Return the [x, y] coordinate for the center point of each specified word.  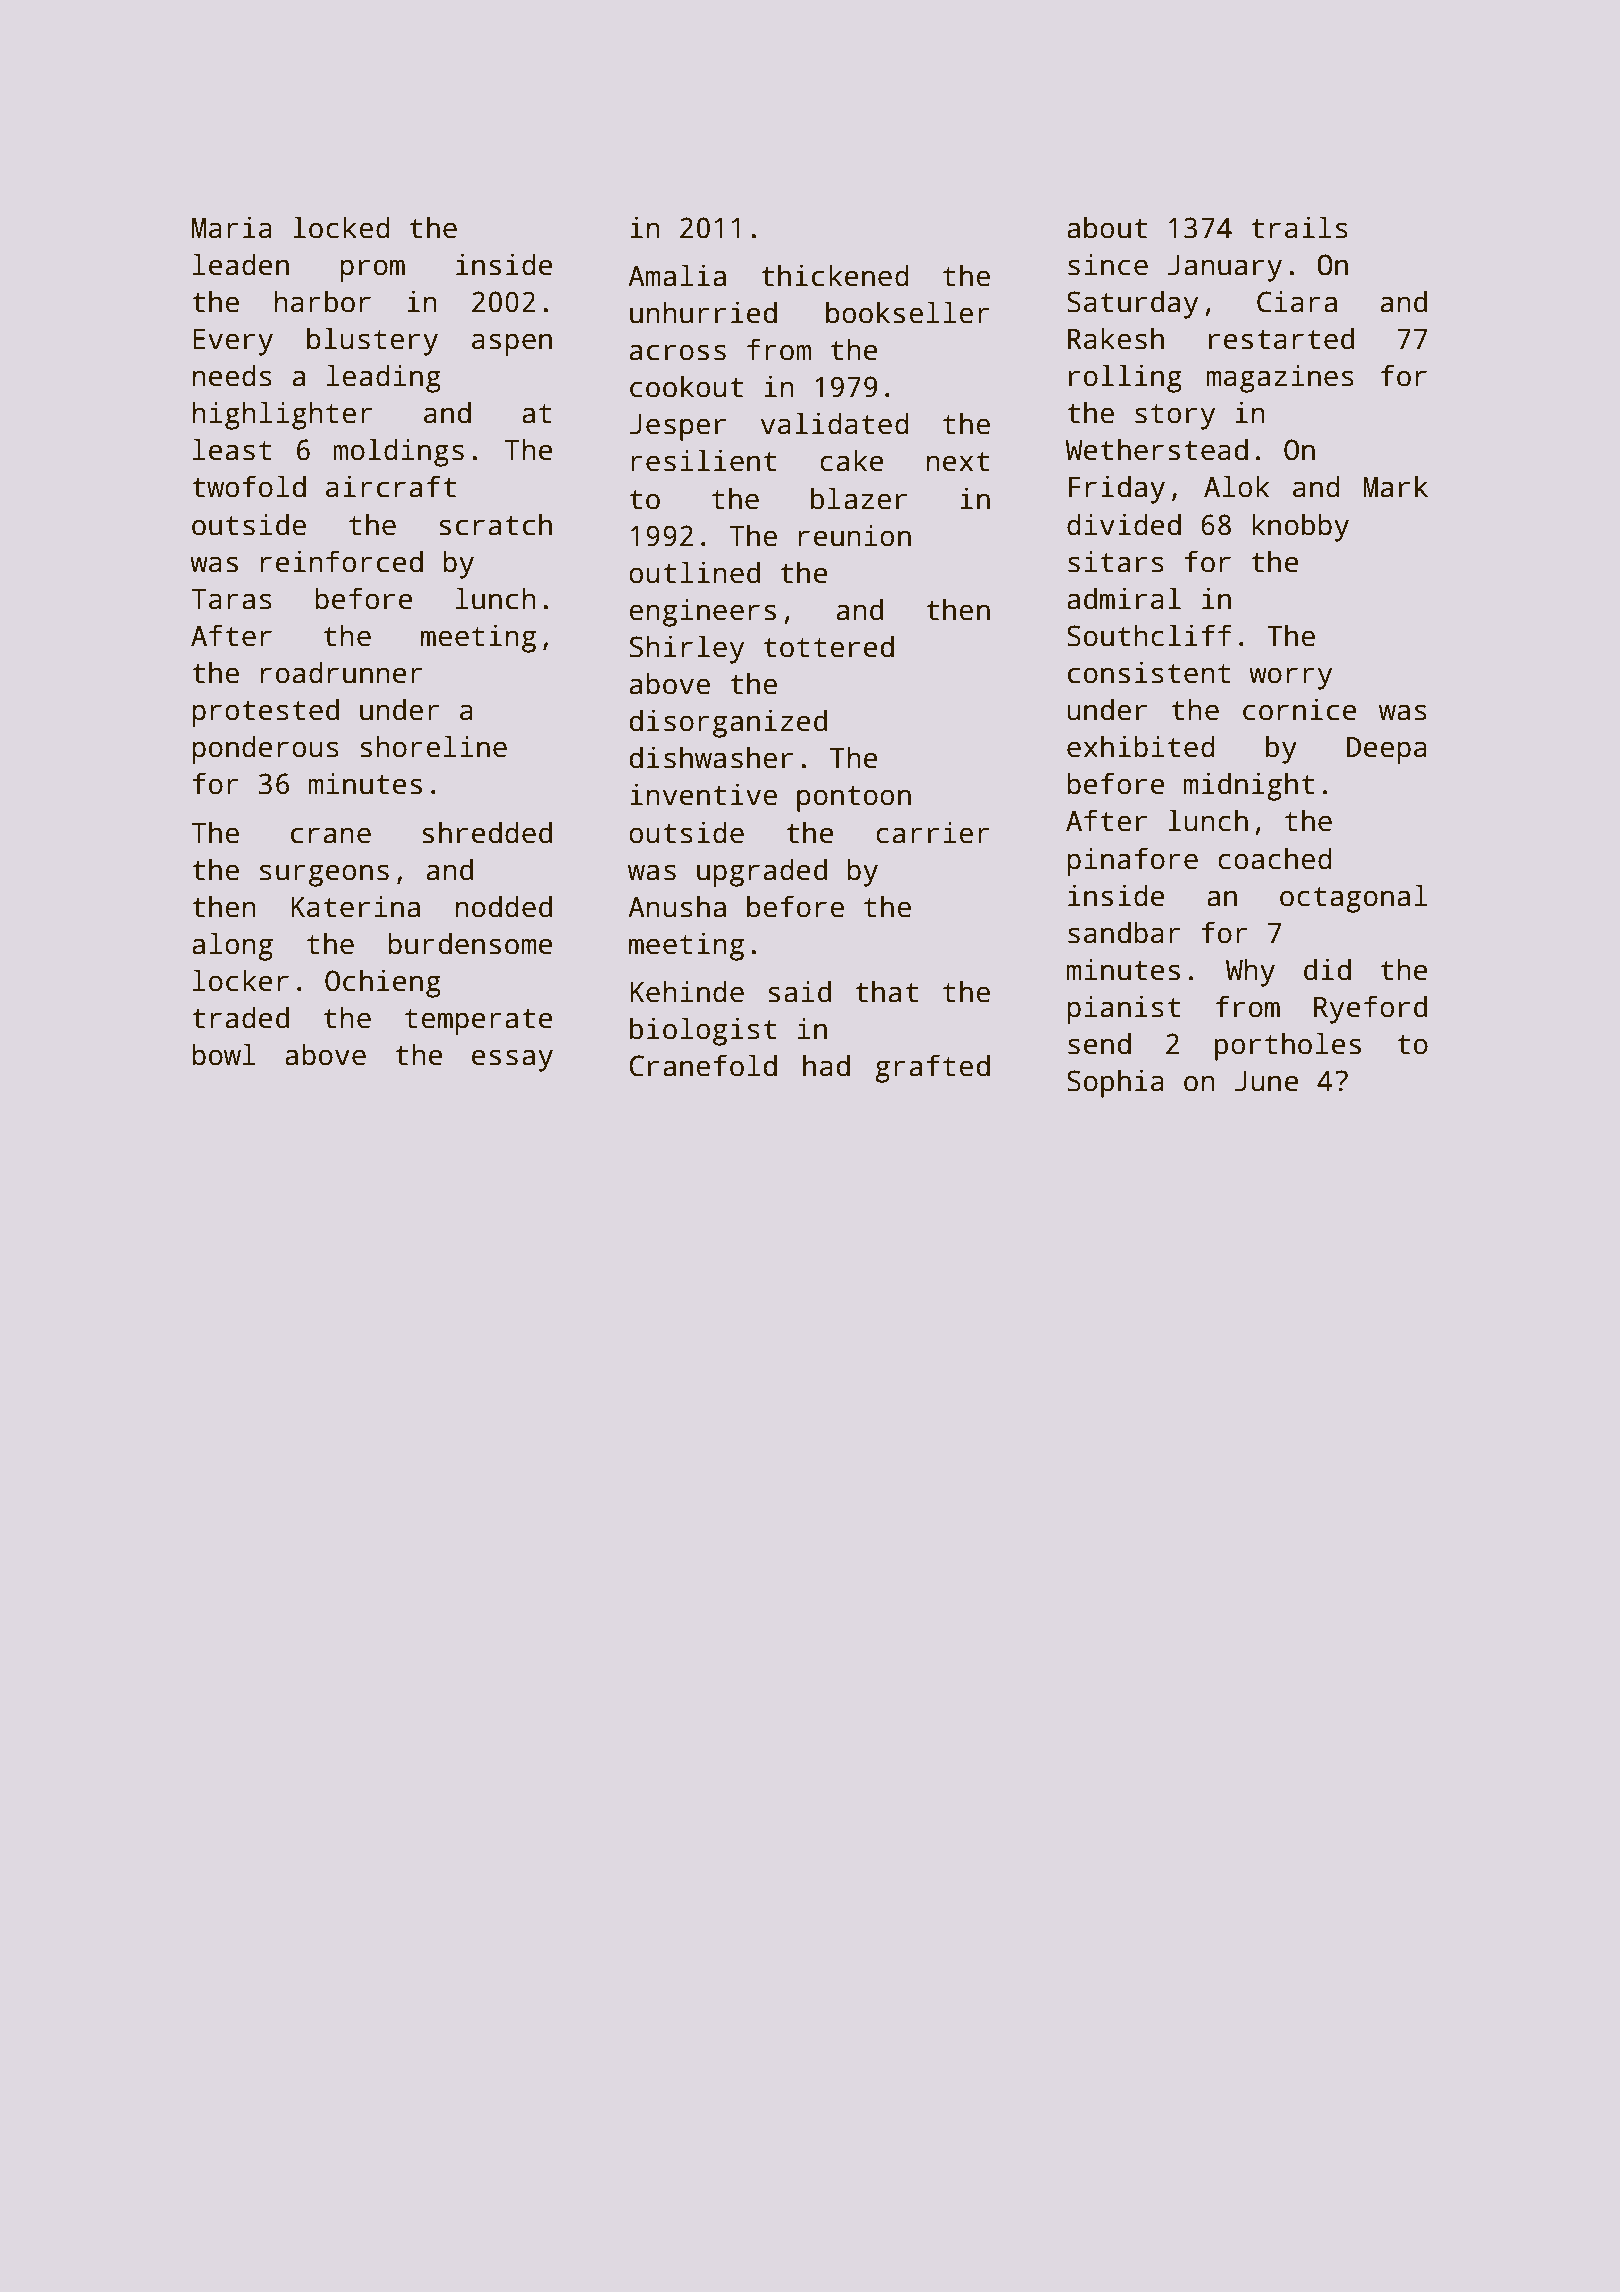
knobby [1300, 527]
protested [265, 712]
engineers [702, 612]
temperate [479, 1022]
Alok [1236, 486]
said [799, 991]
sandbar [1124, 932]
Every [233, 342]
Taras [232, 599]
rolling [1125, 378]
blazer [859, 498]
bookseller [908, 312]
